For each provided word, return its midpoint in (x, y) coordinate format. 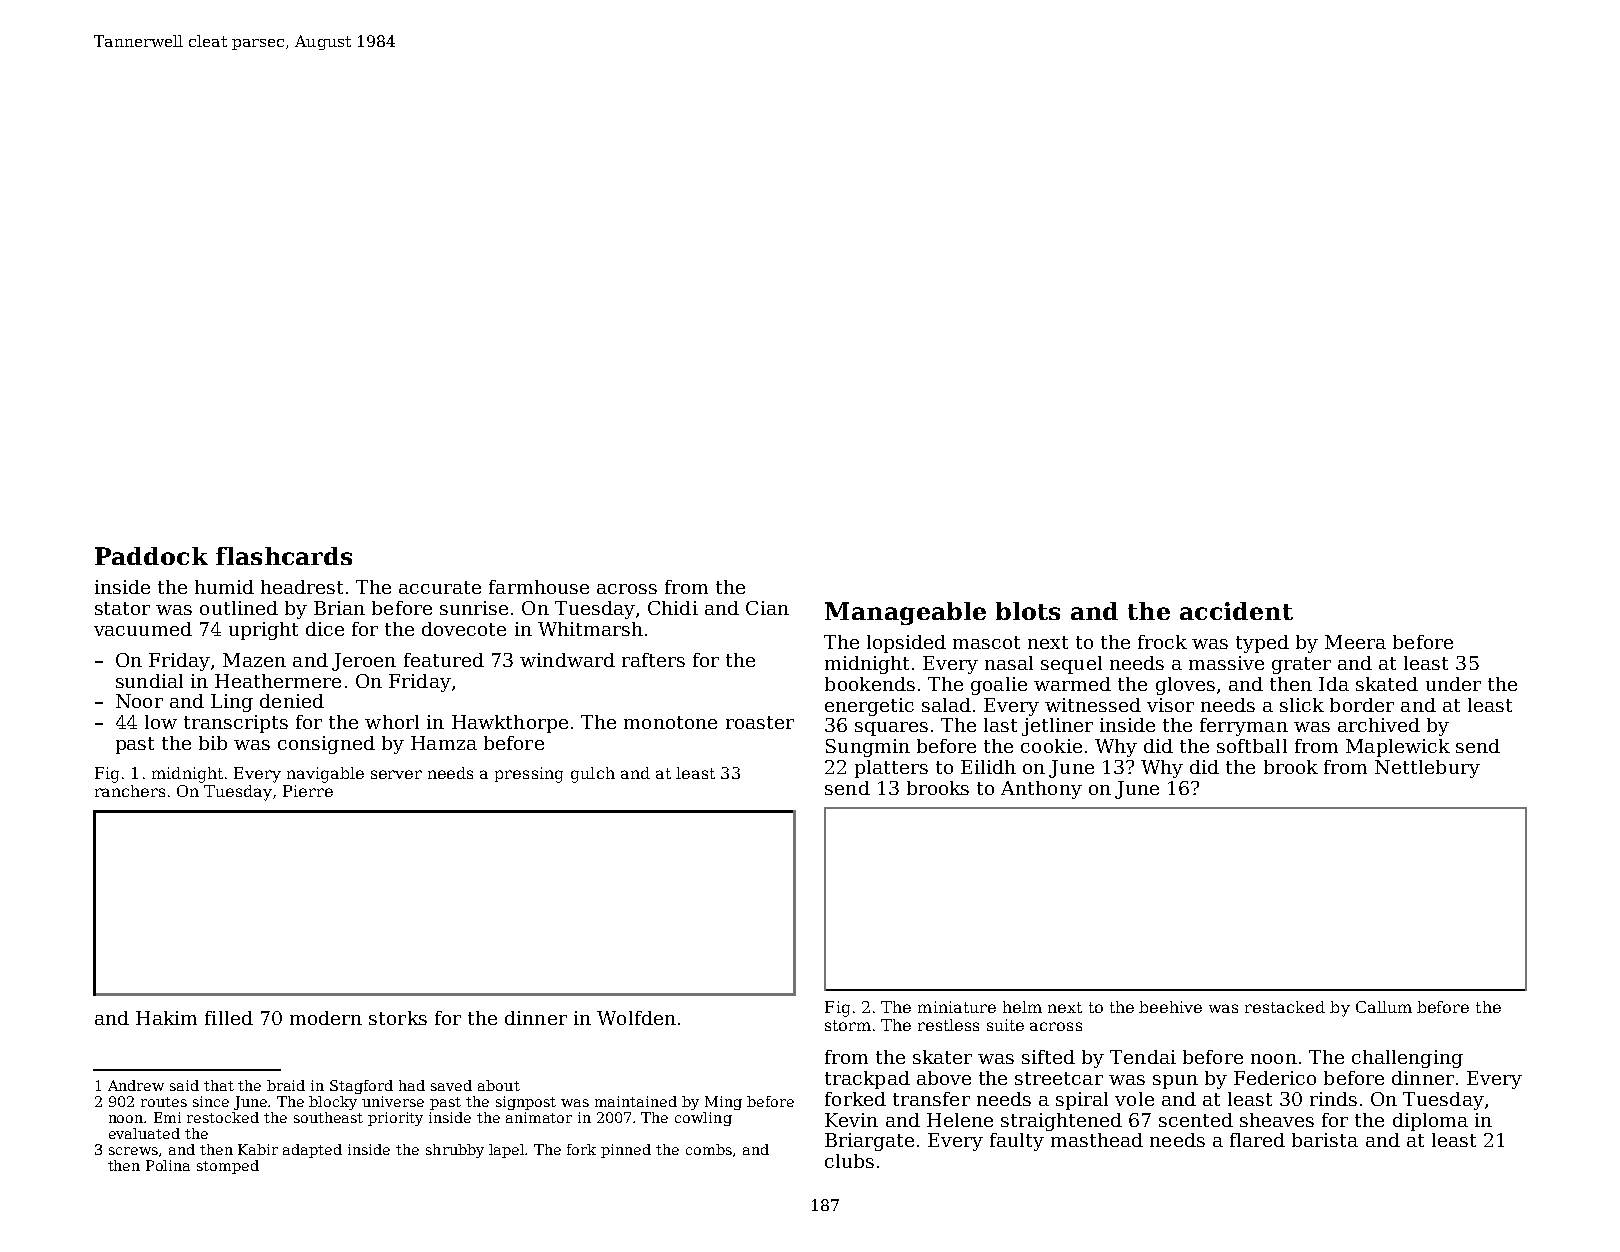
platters (891, 769)
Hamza (444, 743)
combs (709, 1149)
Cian (767, 608)
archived (1379, 725)
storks (398, 1018)
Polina (168, 1165)
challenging (1407, 1059)
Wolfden (636, 1018)
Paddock (151, 556)
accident (1236, 611)
